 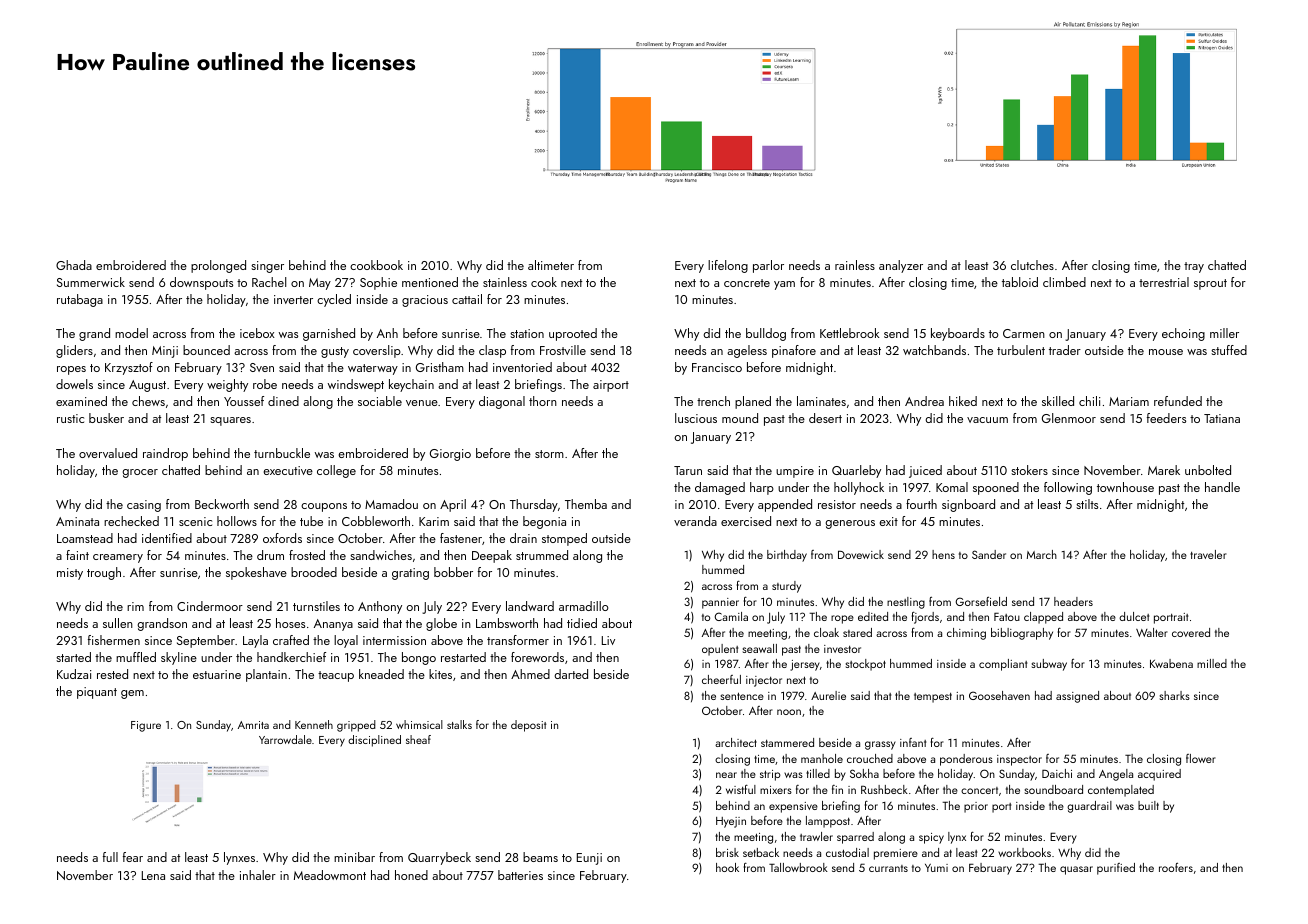 I want to click on acquired, so click(x=1159, y=775).
